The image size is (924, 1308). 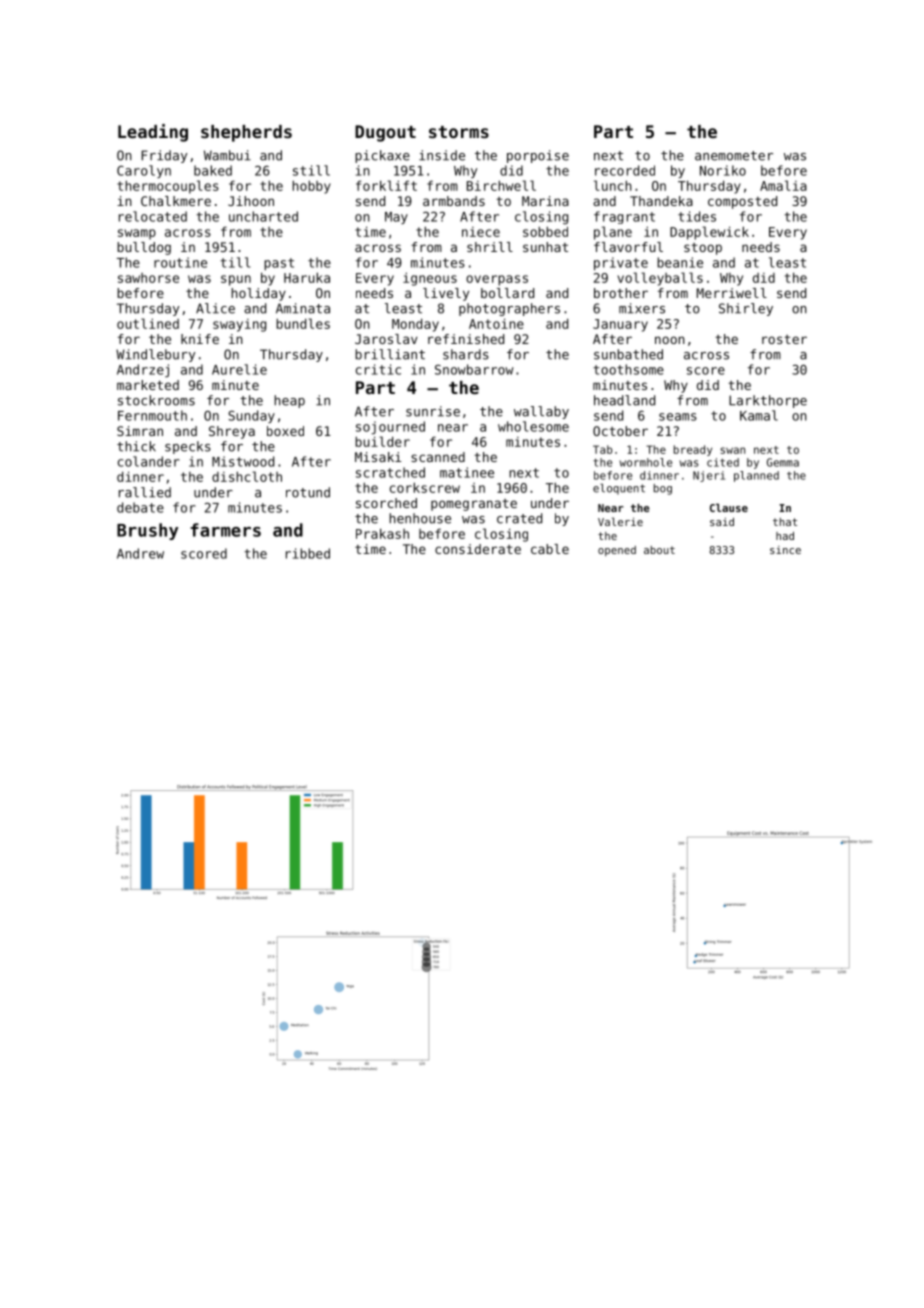 I want to click on Tab, so click(x=602, y=449).
